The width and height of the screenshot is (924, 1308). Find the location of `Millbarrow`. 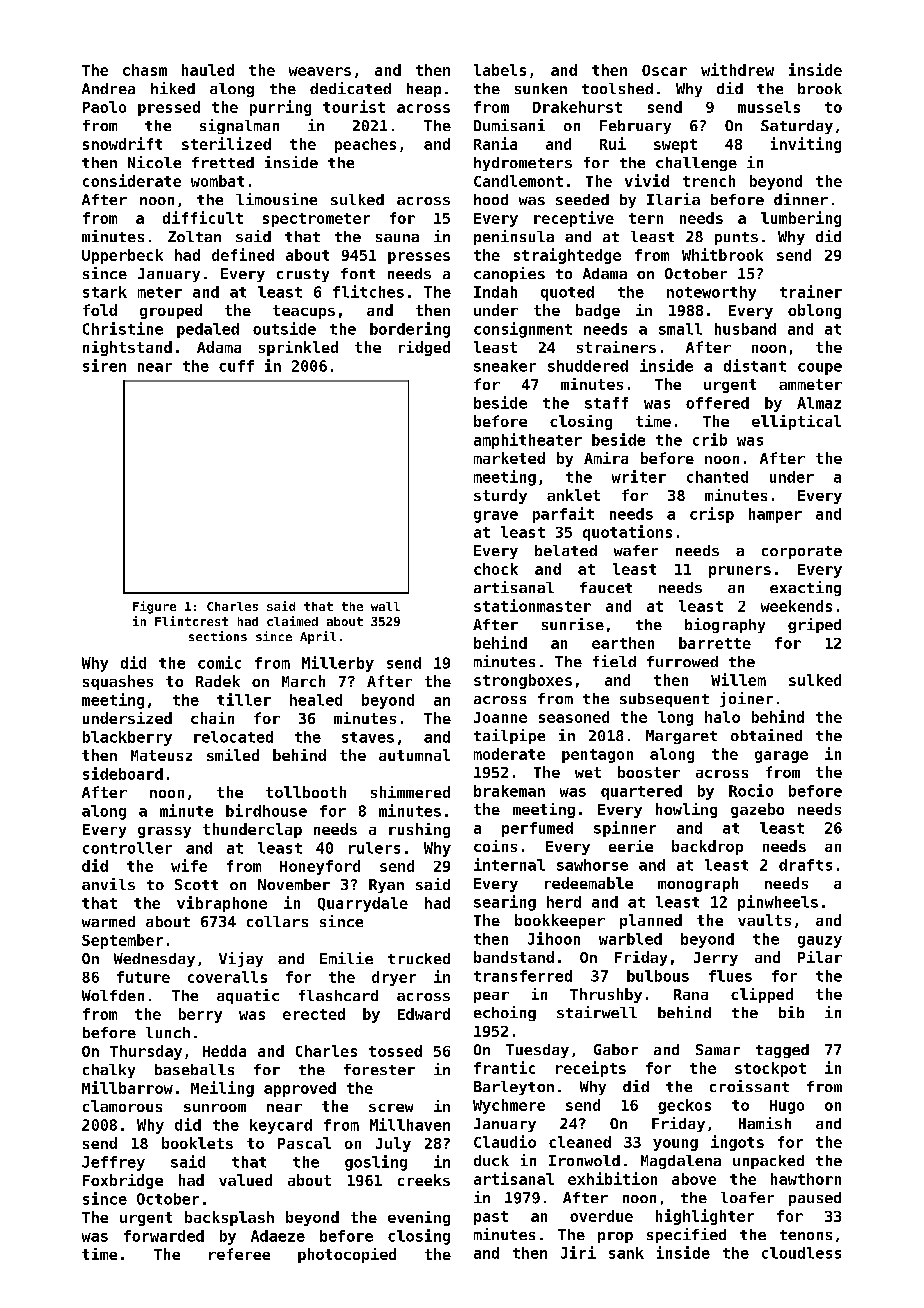

Millbarrow is located at coordinates (127, 1087).
